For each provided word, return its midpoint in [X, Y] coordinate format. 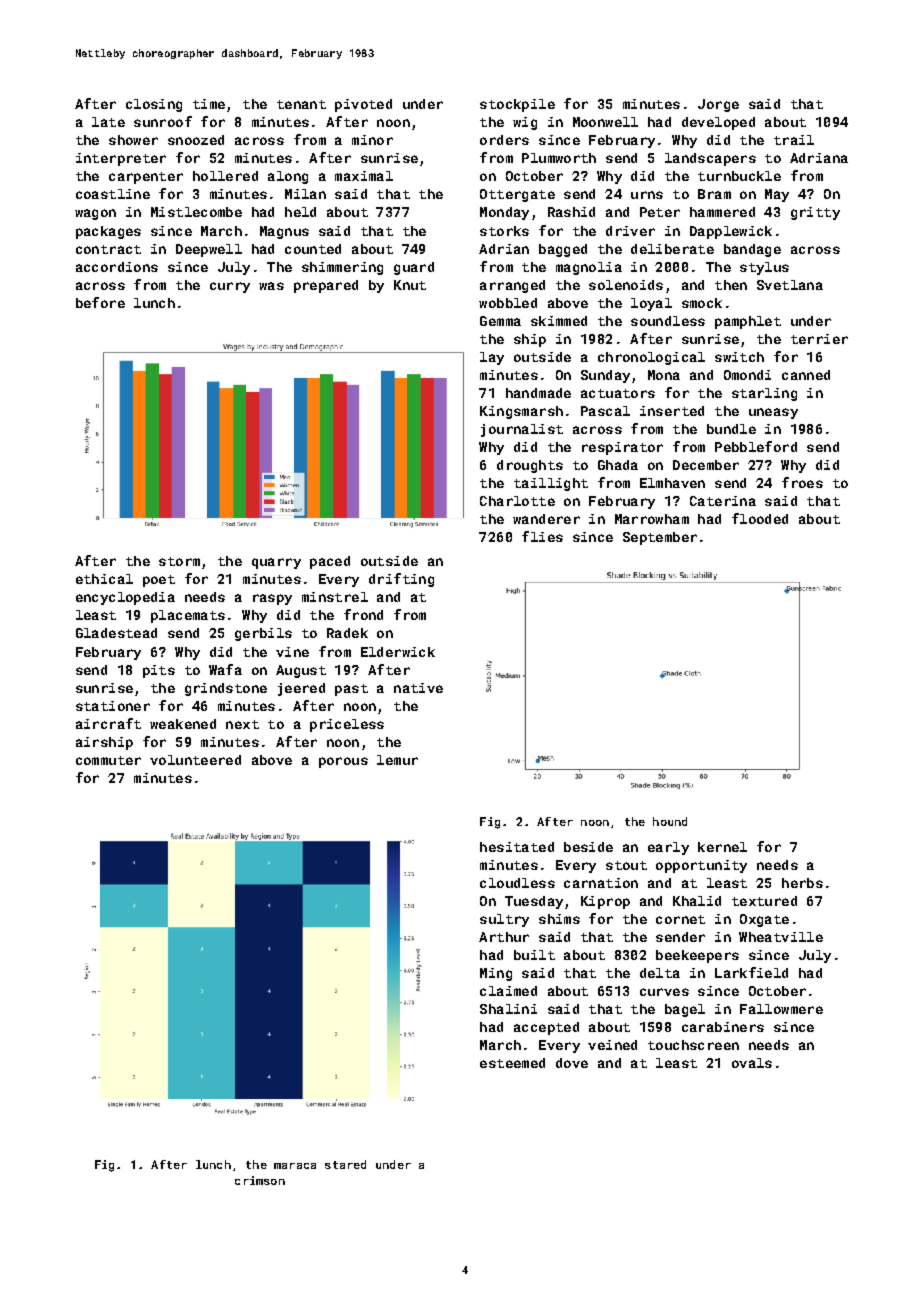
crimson [260, 1180]
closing [154, 105]
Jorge [718, 105]
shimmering [342, 268]
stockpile [517, 105]
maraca [295, 1166]
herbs [802, 883]
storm [179, 561]
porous [343, 762]
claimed [508, 991]
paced [330, 562]
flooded [760, 518]
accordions [117, 267]
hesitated [517, 847]
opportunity [701, 866]
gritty [815, 213]
